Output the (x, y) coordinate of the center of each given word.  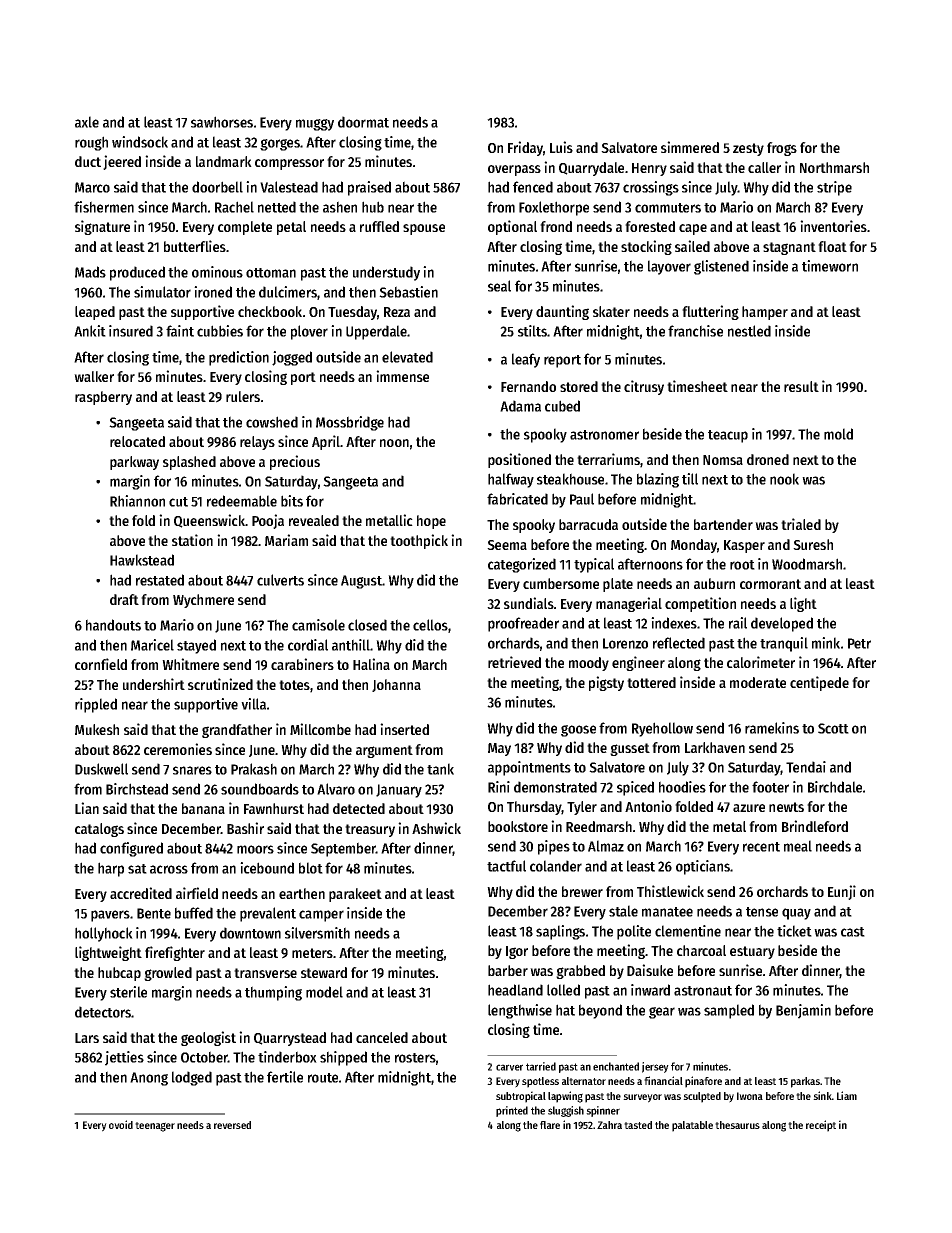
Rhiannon (137, 501)
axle (87, 122)
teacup (728, 436)
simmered (690, 147)
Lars (87, 1038)
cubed (562, 406)
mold (838, 434)
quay (796, 914)
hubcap (119, 974)
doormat (363, 122)
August (361, 582)
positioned (519, 460)
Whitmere (190, 664)
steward (324, 972)
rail (738, 623)
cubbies (220, 331)
